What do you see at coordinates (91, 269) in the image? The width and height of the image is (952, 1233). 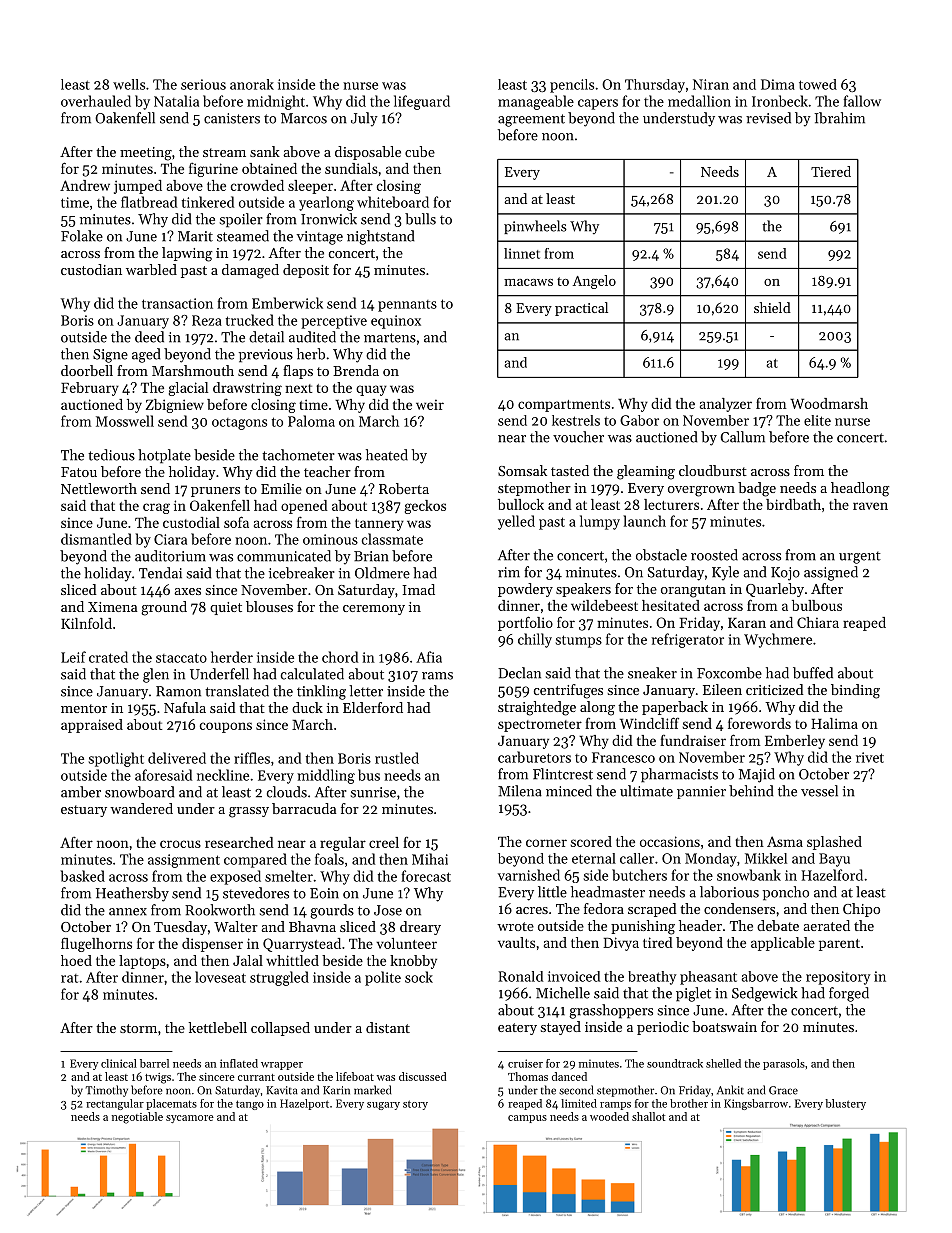 I see `custodian` at bounding box center [91, 269].
